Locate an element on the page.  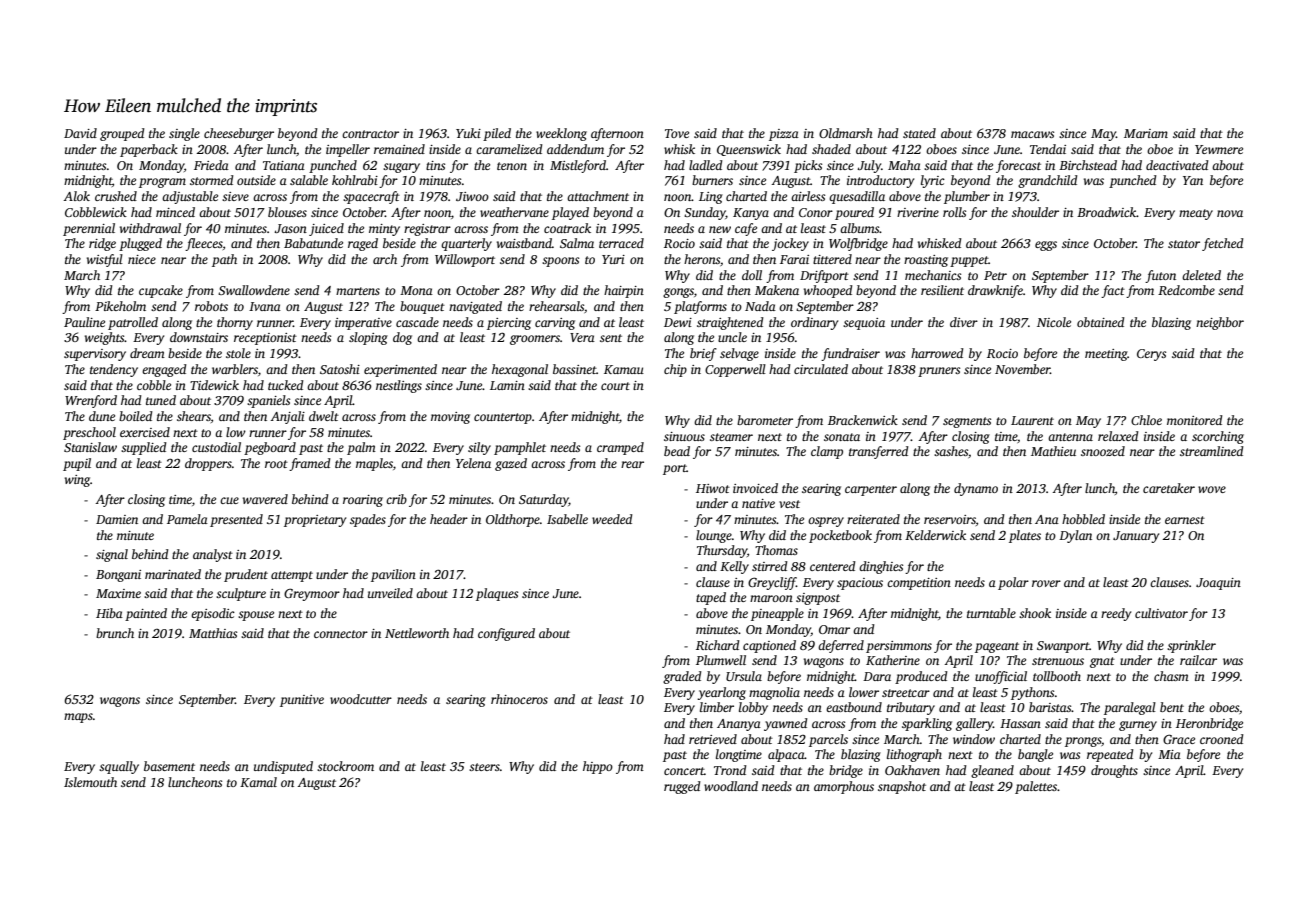
sugary is located at coordinates (401, 168).
